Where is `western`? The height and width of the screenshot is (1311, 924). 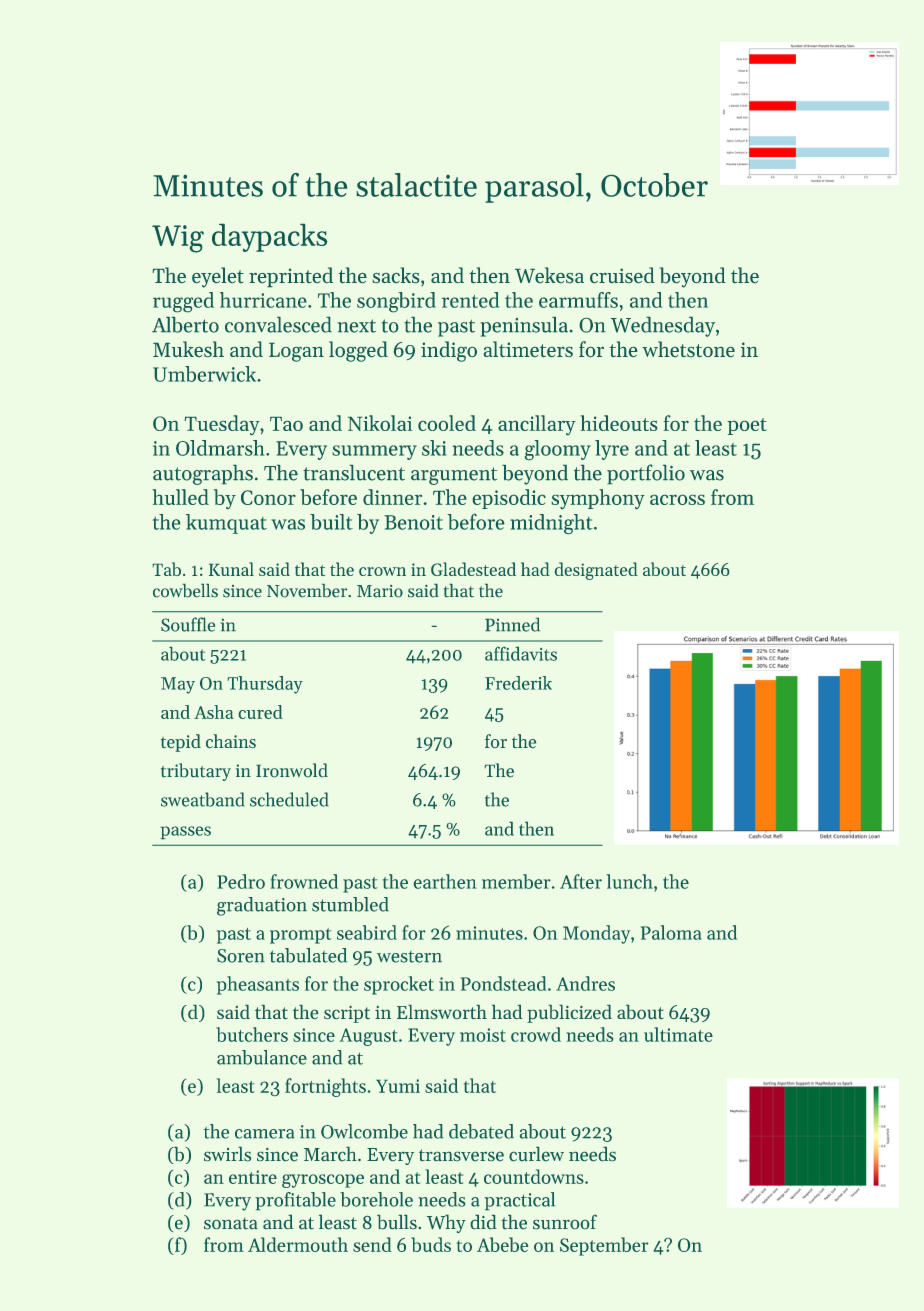 western is located at coordinates (409, 957).
